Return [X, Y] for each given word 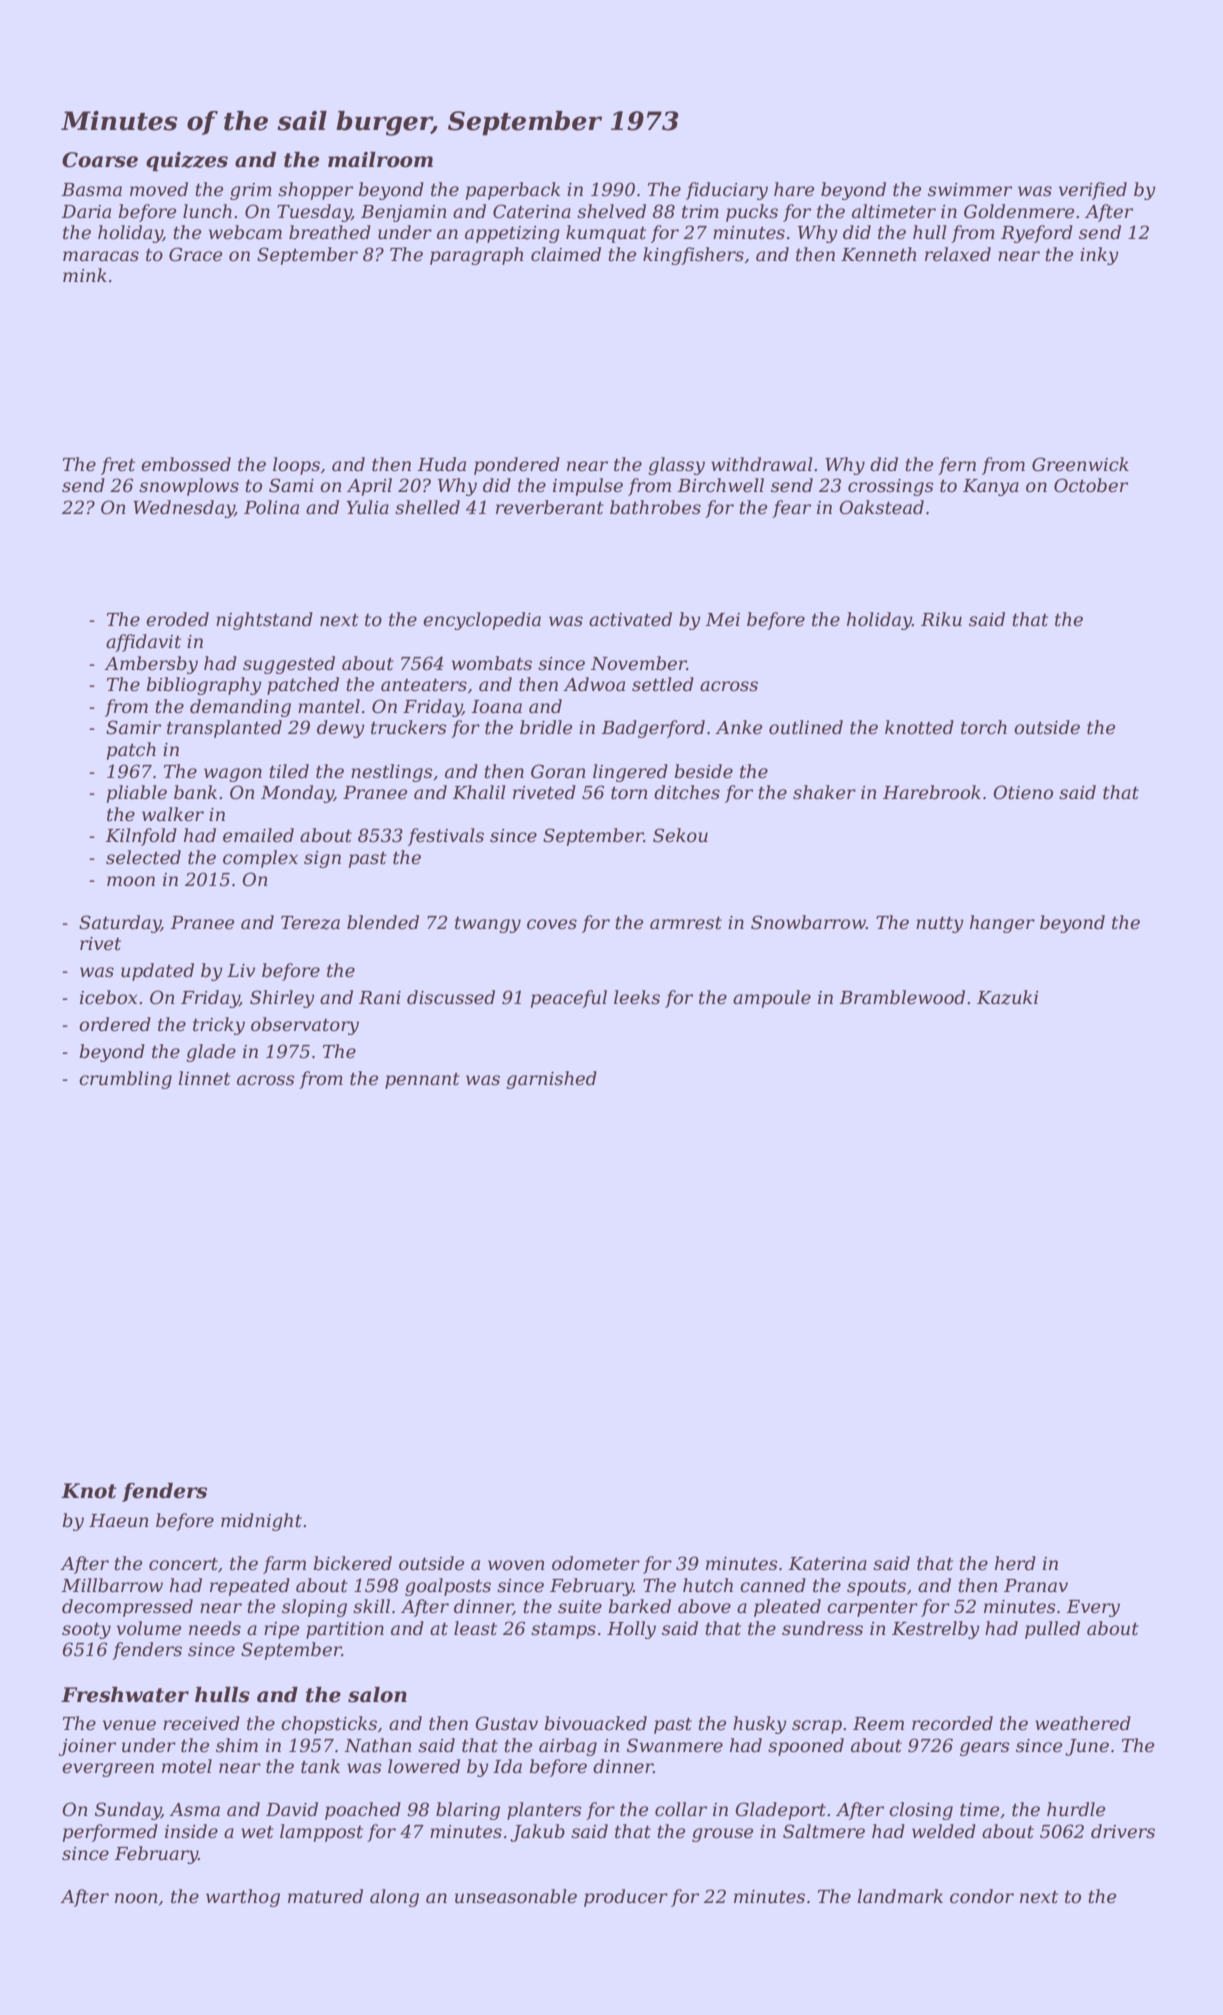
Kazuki [1007, 997]
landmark [900, 1896]
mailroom [380, 160]
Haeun [119, 1521]
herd [1015, 1563]
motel [187, 1766]
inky [1099, 256]
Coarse [100, 160]
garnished [551, 1080]
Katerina [827, 1564]
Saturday [120, 924]
